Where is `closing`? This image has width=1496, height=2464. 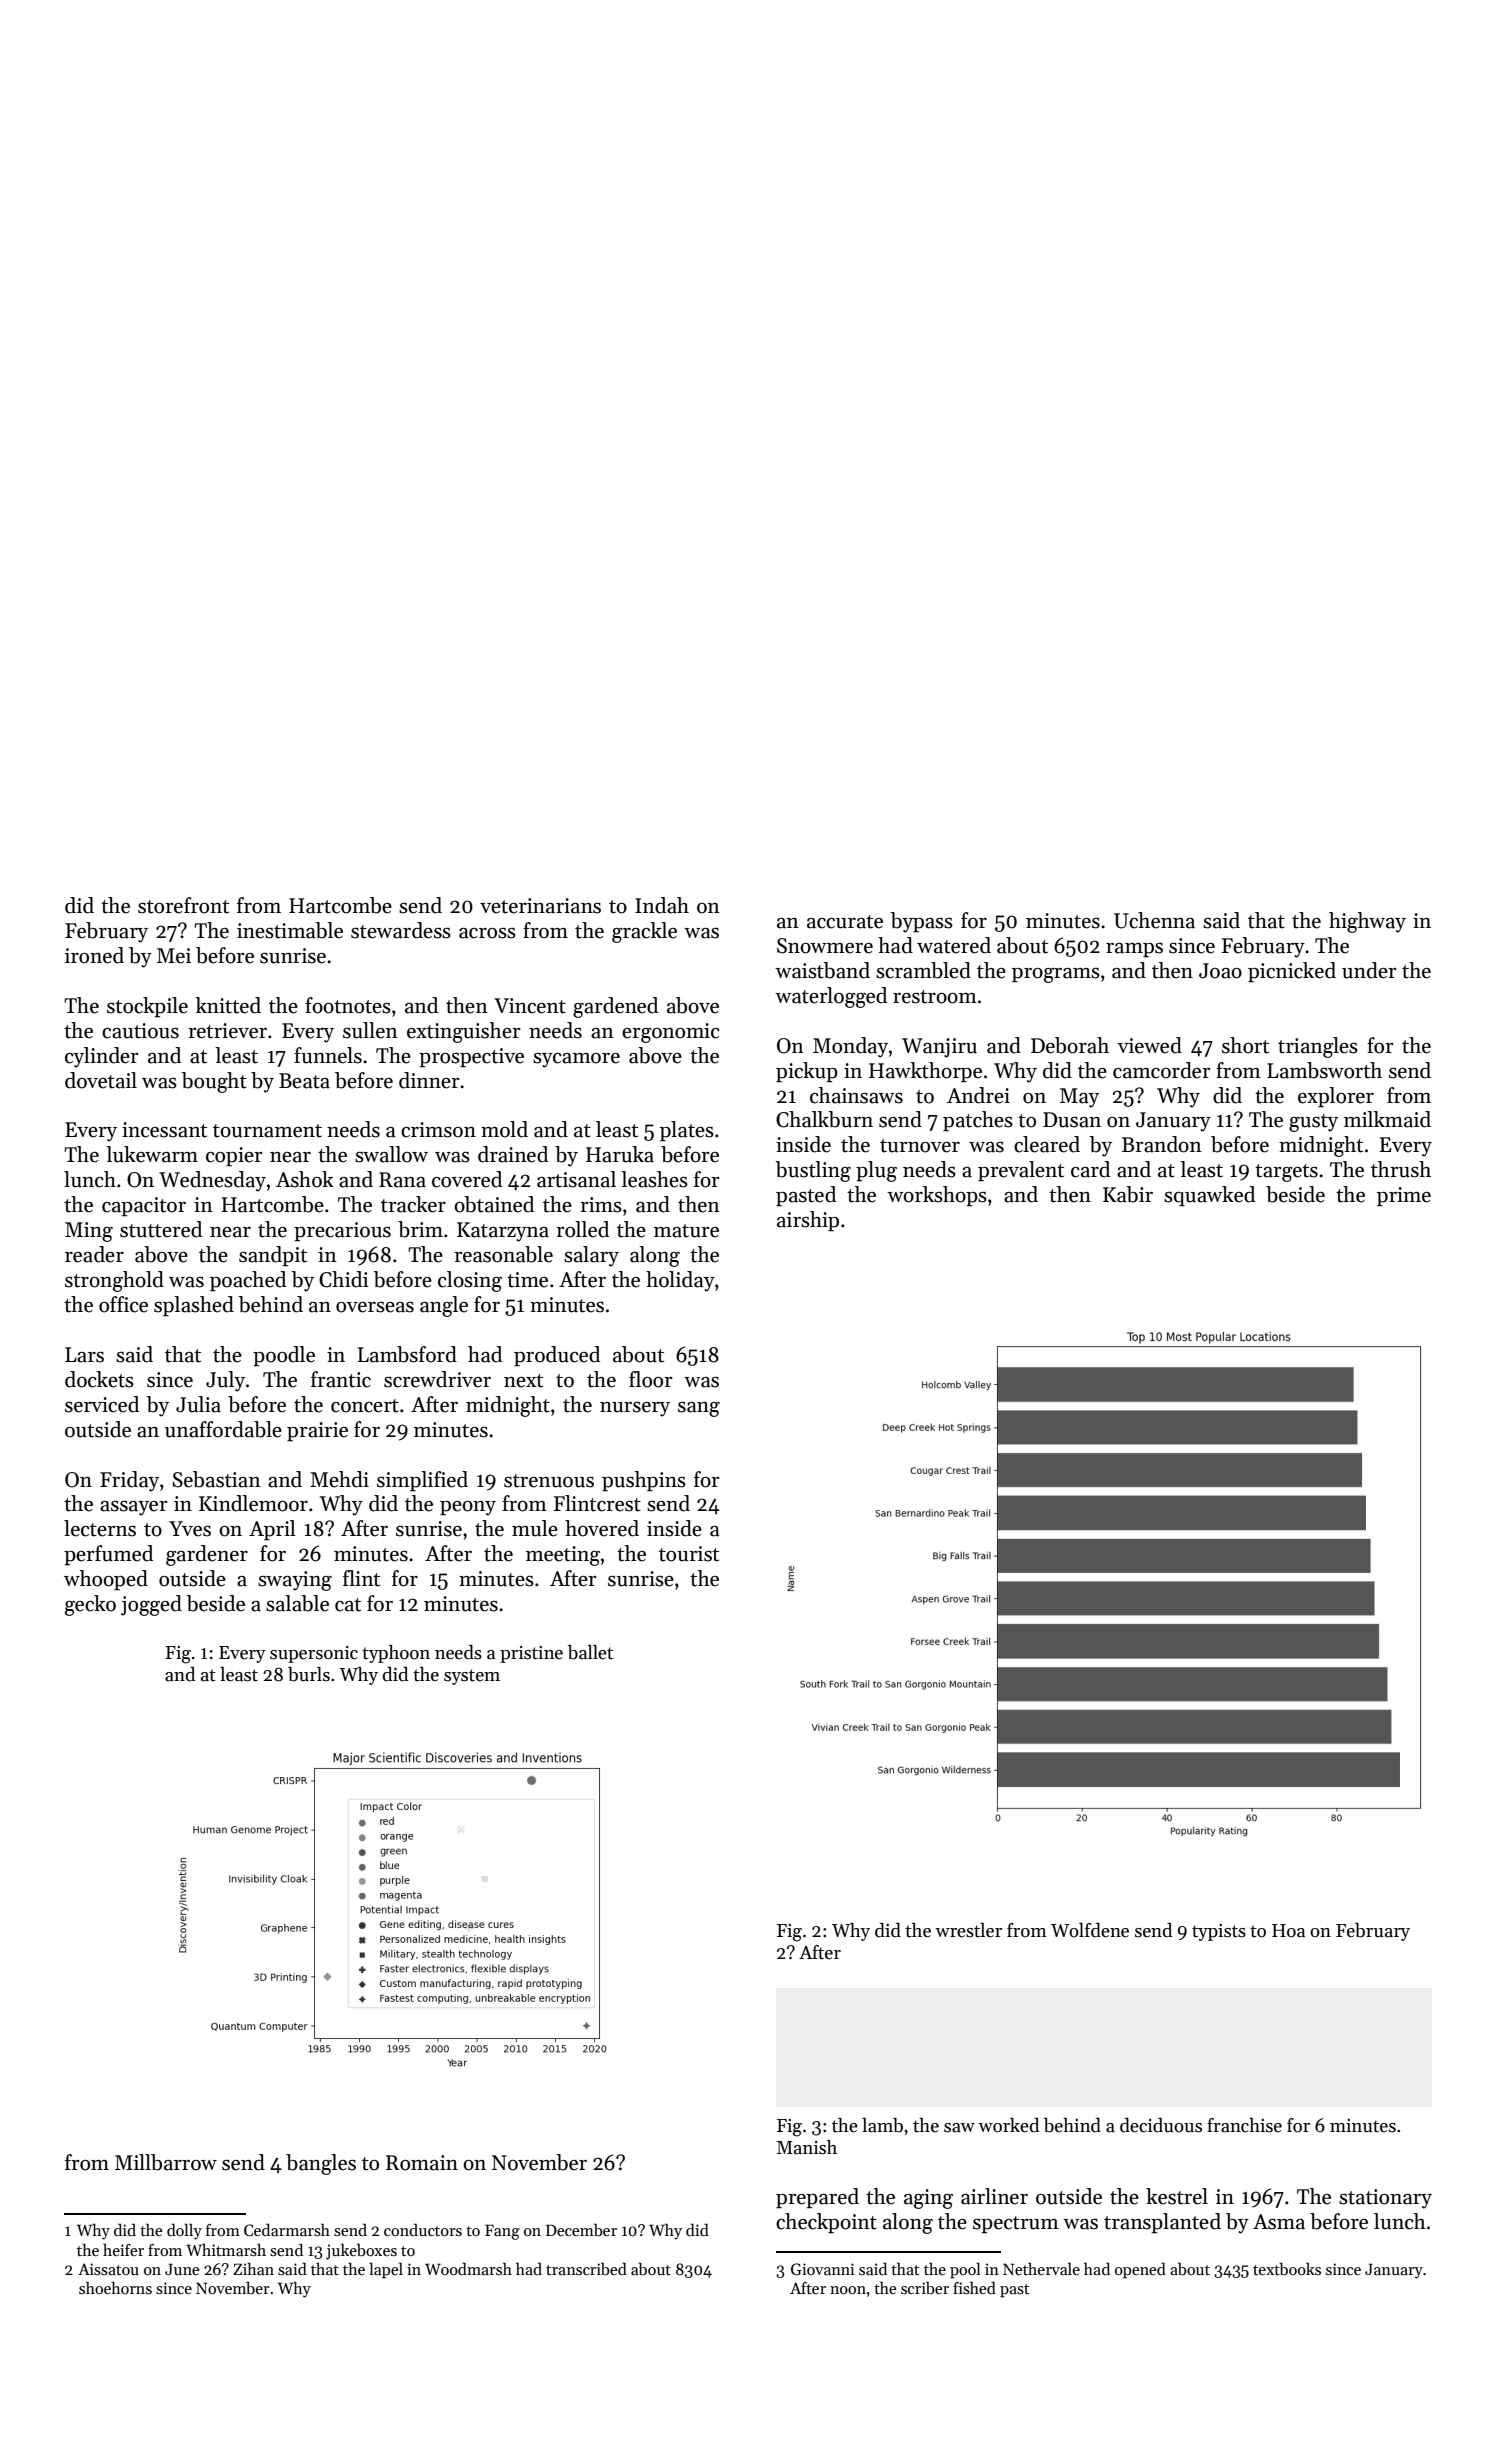
closing is located at coordinates (470, 1281).
